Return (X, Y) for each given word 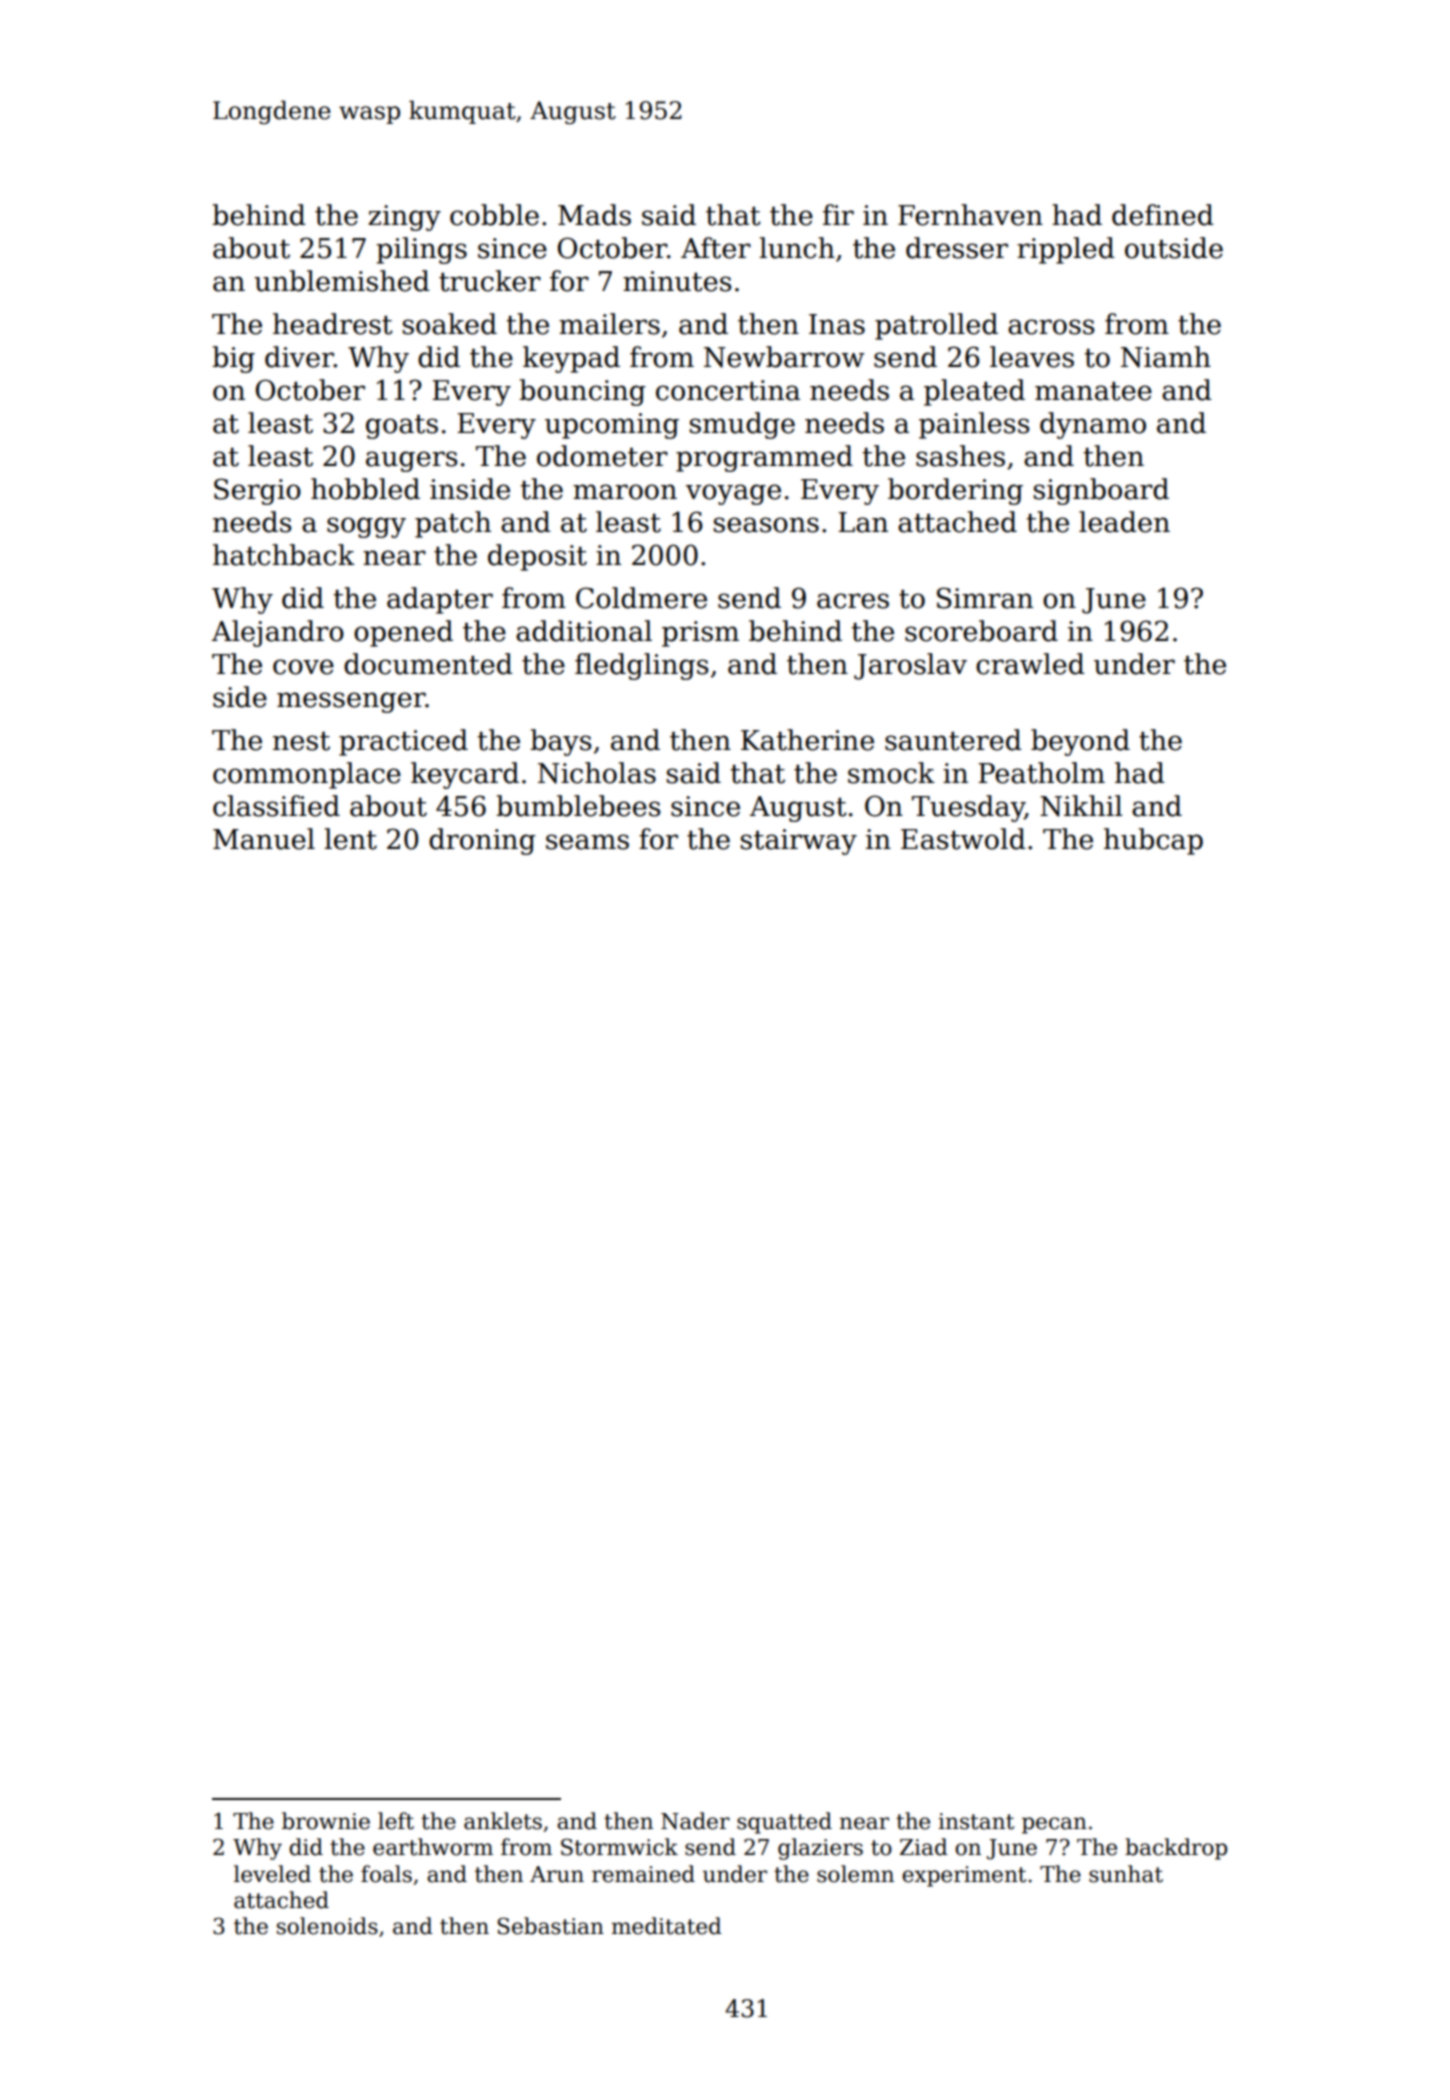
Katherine (807, 740)
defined (1163, 215)
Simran (985, 598)
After (716, 248)
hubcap (1153, 841)
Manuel (264, 839)
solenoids (327, 1926)
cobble (494, 215)
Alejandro (278, 633)
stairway (799, 842)
